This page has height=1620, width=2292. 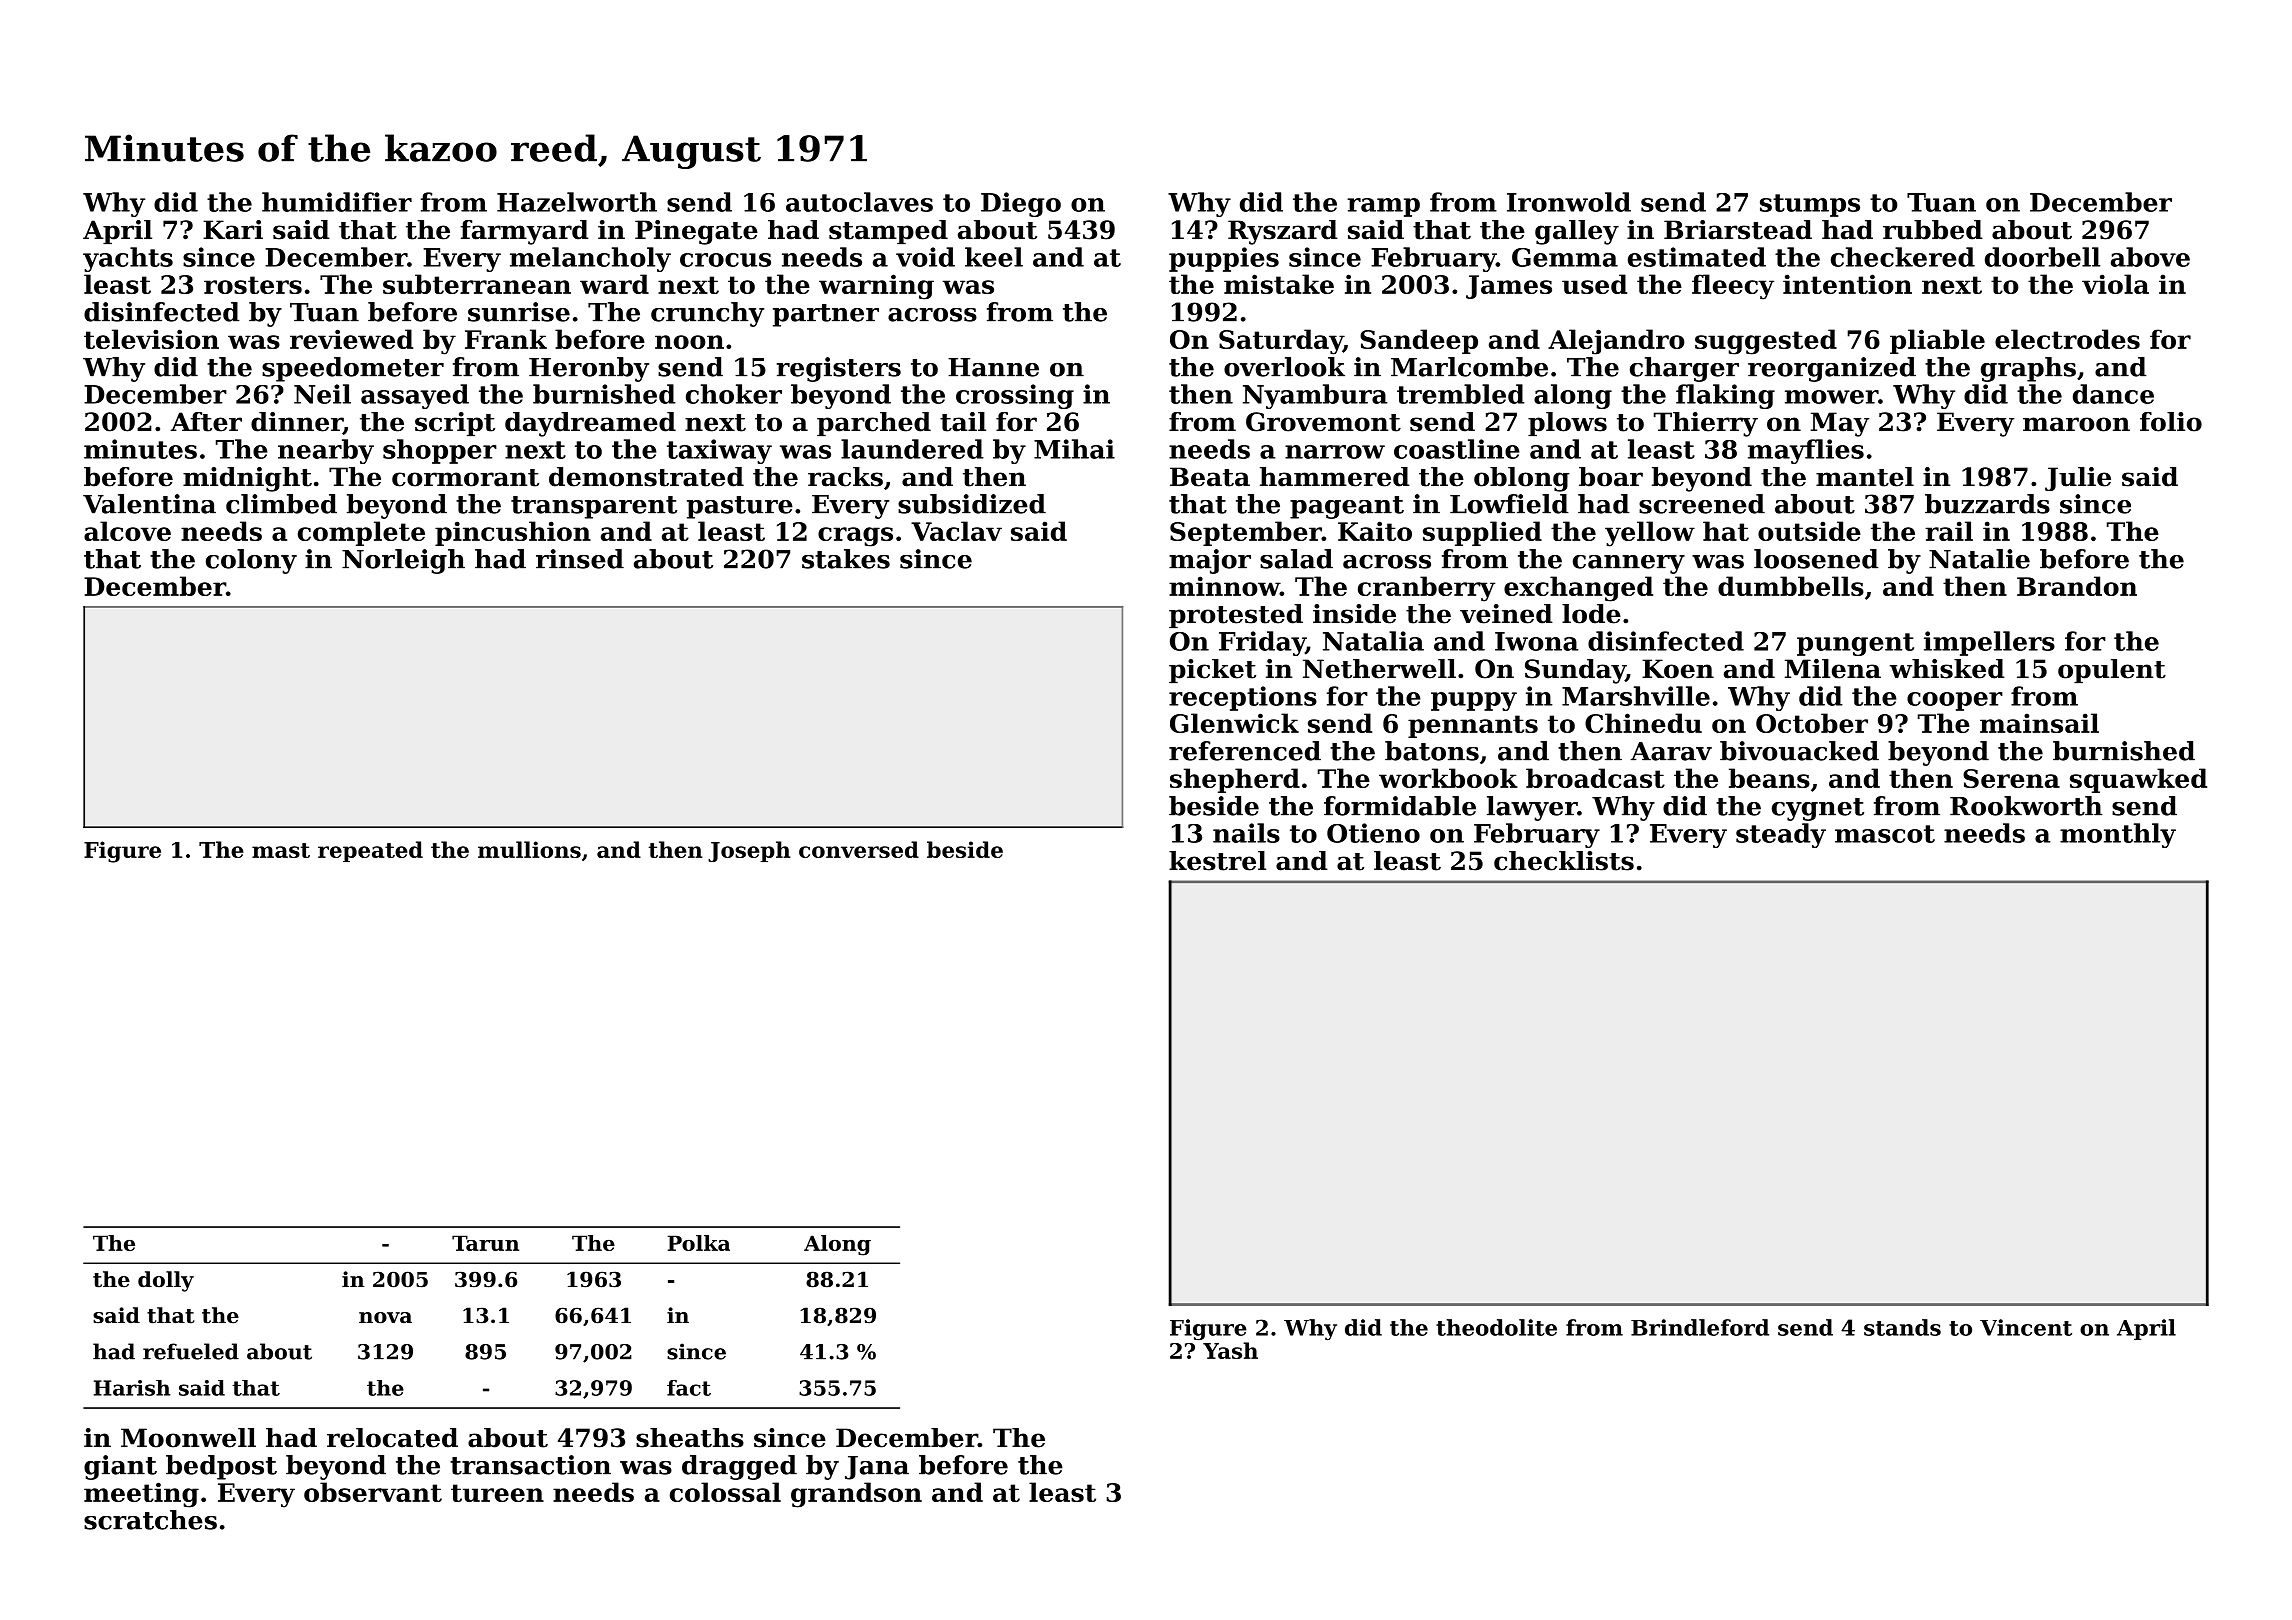 I want to click on humidifier, so click(x=337, y=202).
